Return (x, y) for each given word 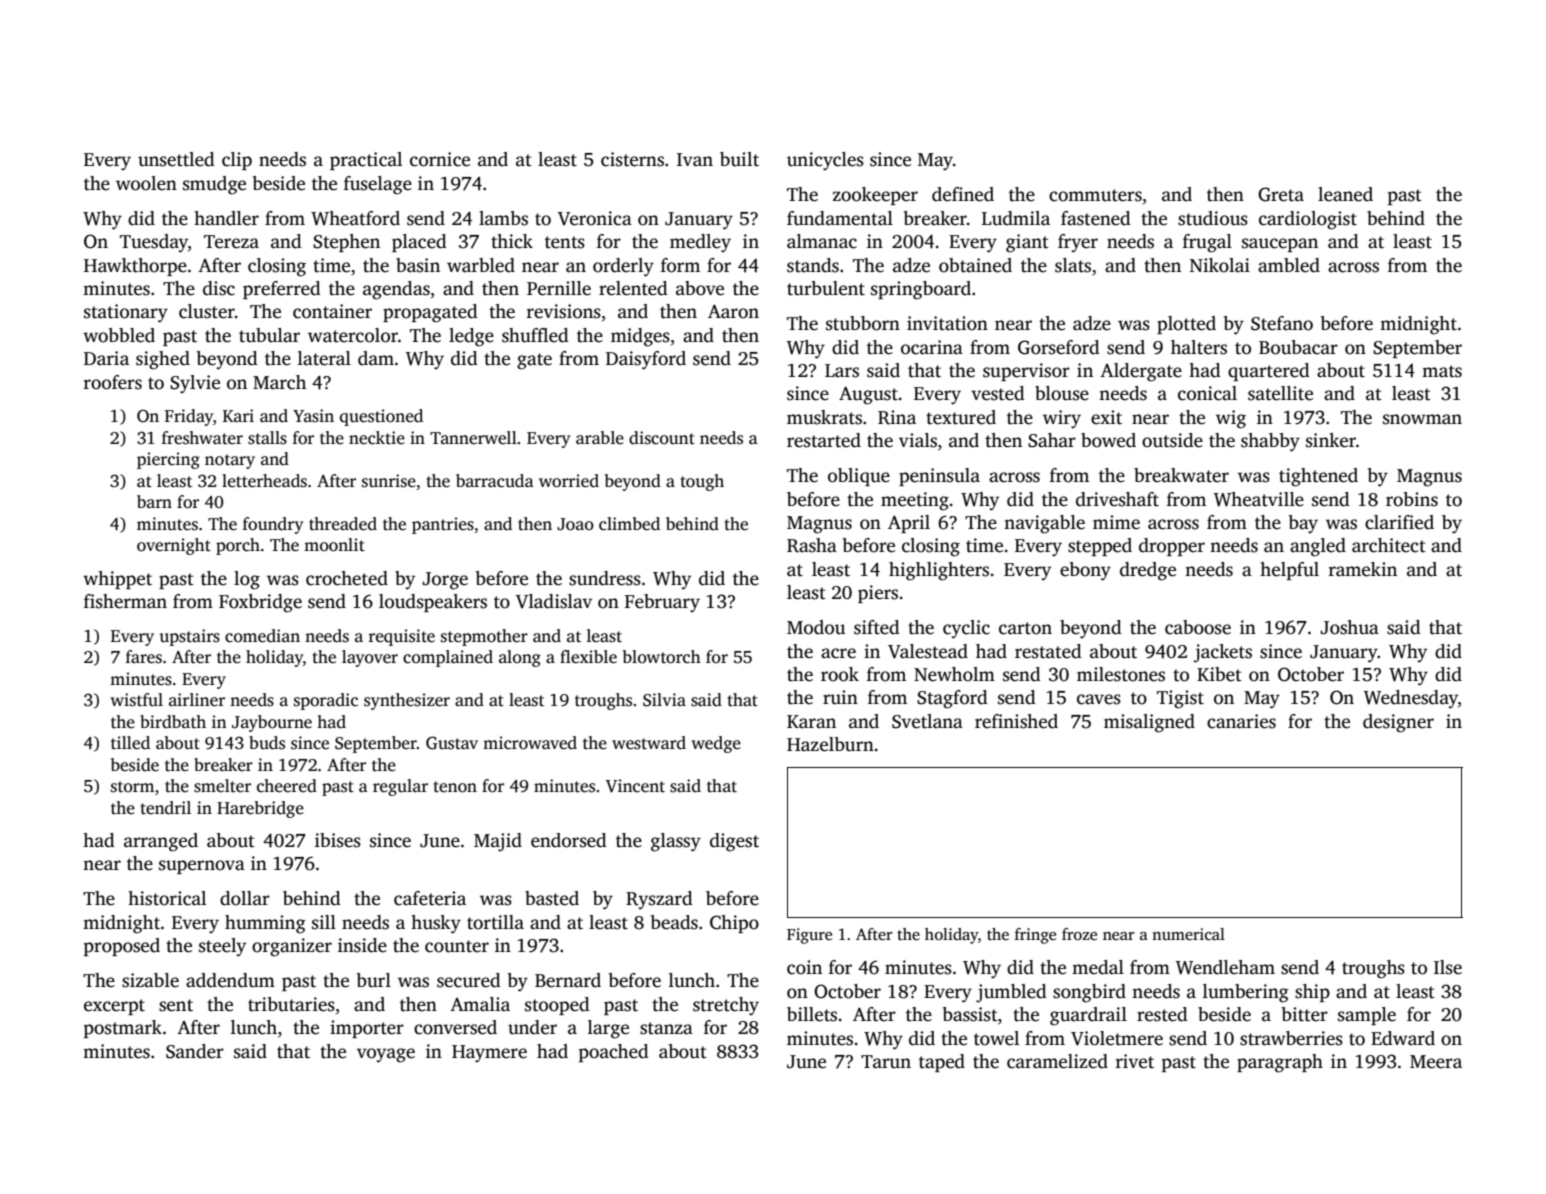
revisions (564, 311)
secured (469, 980)
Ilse (1448, 967)
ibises (338, 840)
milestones (1121, 674)
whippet (117, 580)
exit (1106, 417)
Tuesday (154, 243)
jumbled (1011, 993)
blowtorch (662, 657)
